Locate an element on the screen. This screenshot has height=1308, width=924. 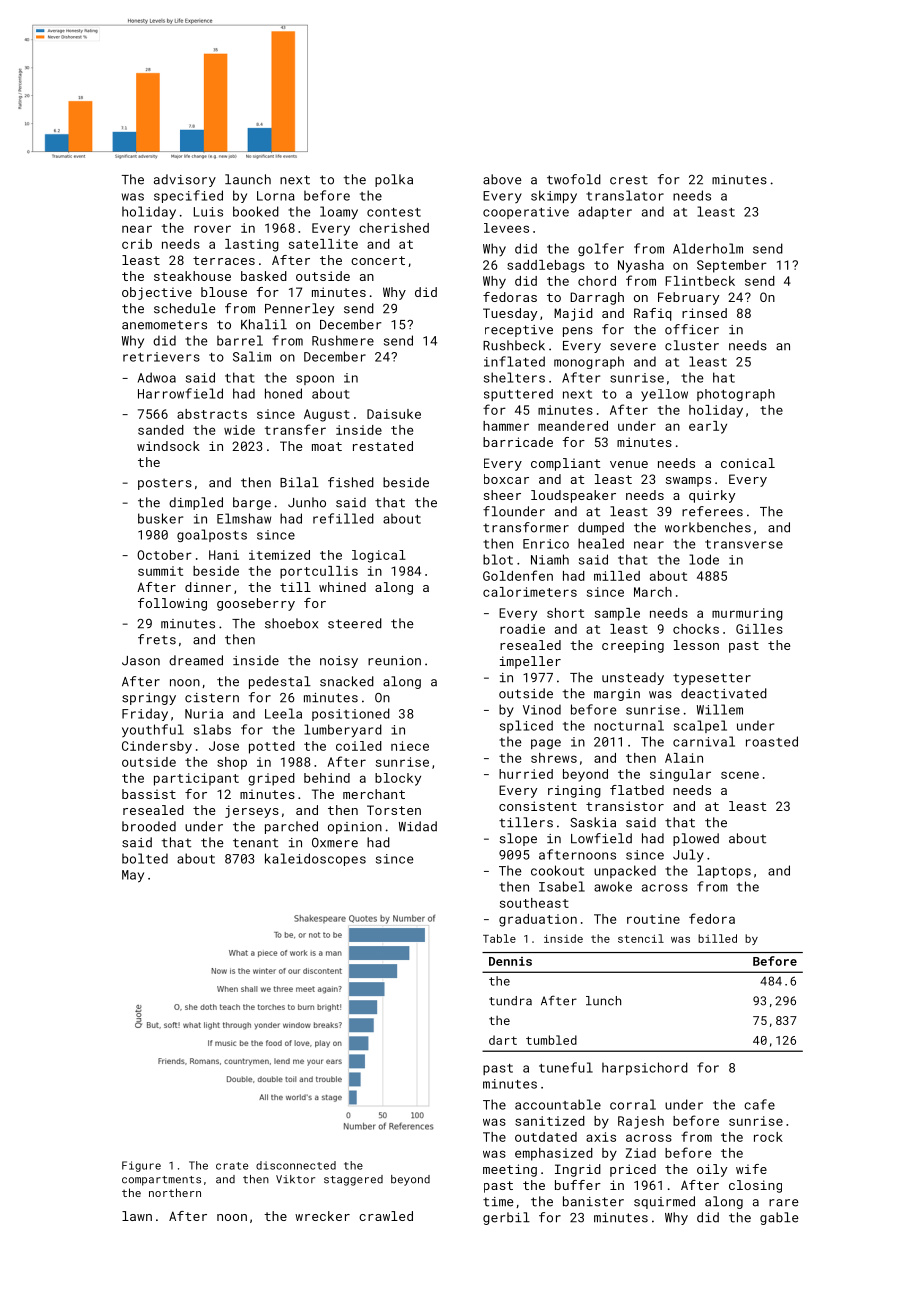
polka is located at coordinates (394, 180).
